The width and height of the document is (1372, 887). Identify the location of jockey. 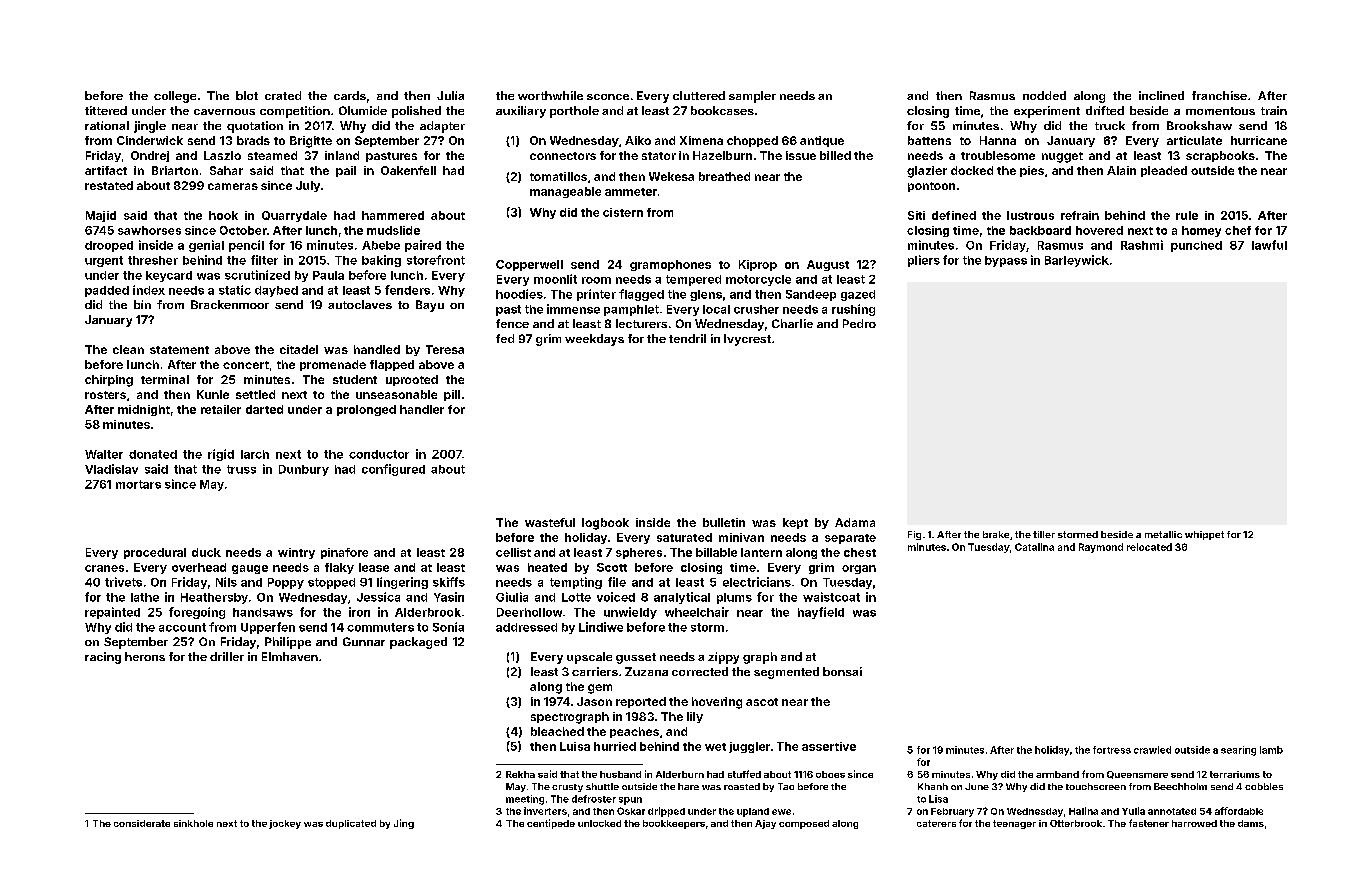
(285, 824).
